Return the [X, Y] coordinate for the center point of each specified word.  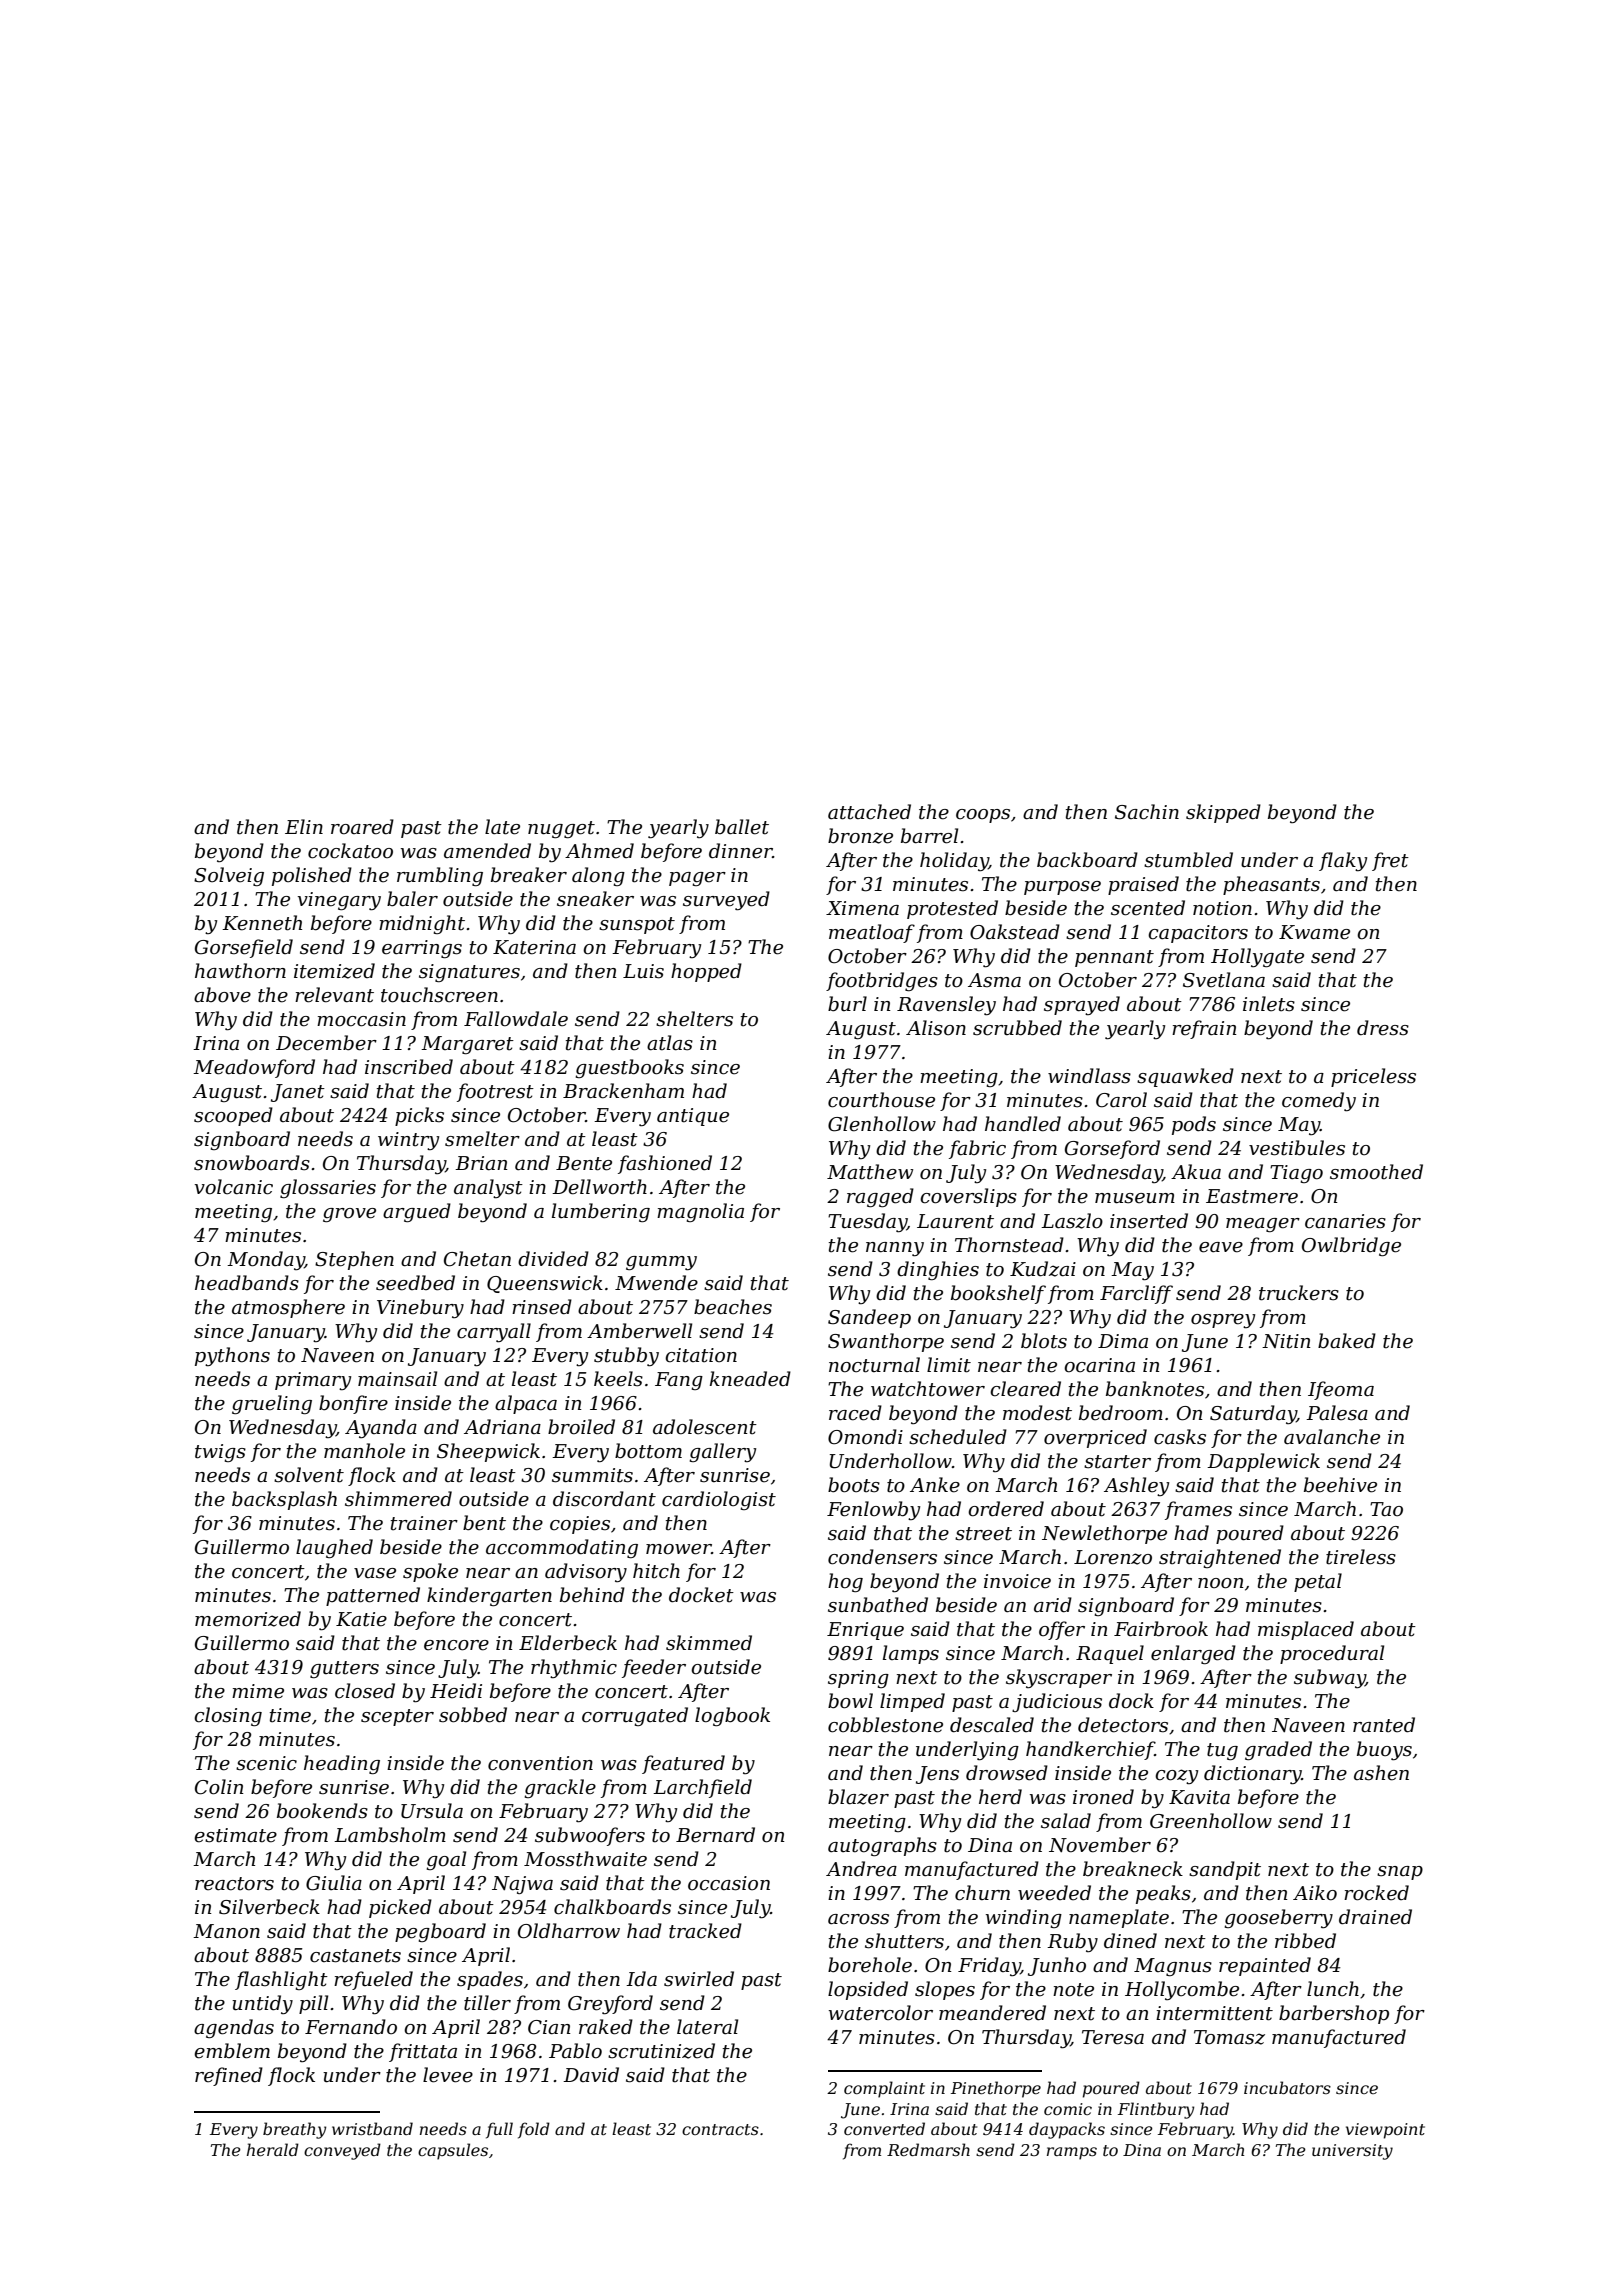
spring [858, 1679]
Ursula [432, 1811]
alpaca [526, 1404]
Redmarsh [928, 2149]
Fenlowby [873, 1510]
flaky [1343, 861]
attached [869, 812]
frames [1198, 1510]
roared [362, 827]
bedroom [1121, 1413]
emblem [232, 2051]
